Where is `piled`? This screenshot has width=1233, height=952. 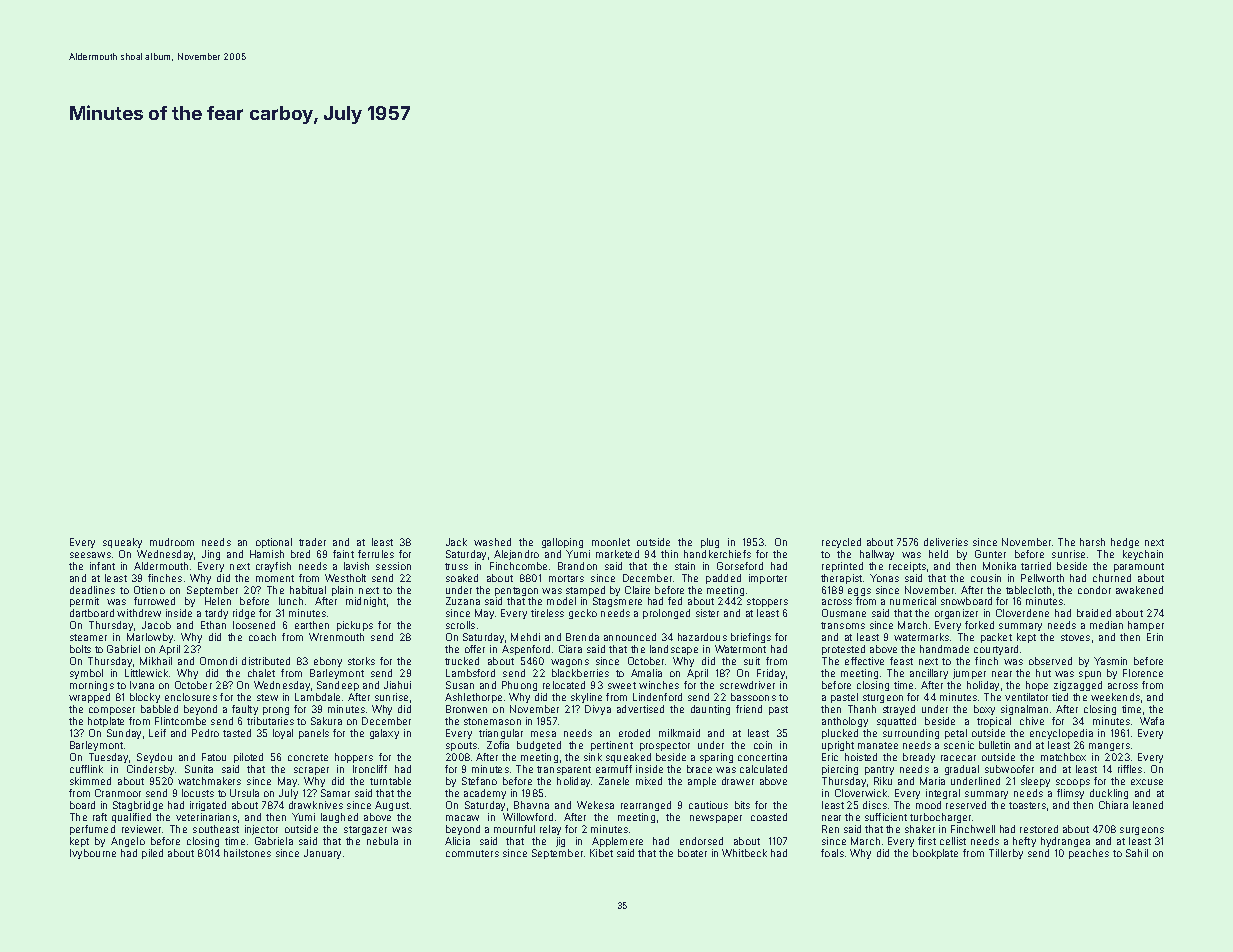
piled is located at coordinates (152, 854).
